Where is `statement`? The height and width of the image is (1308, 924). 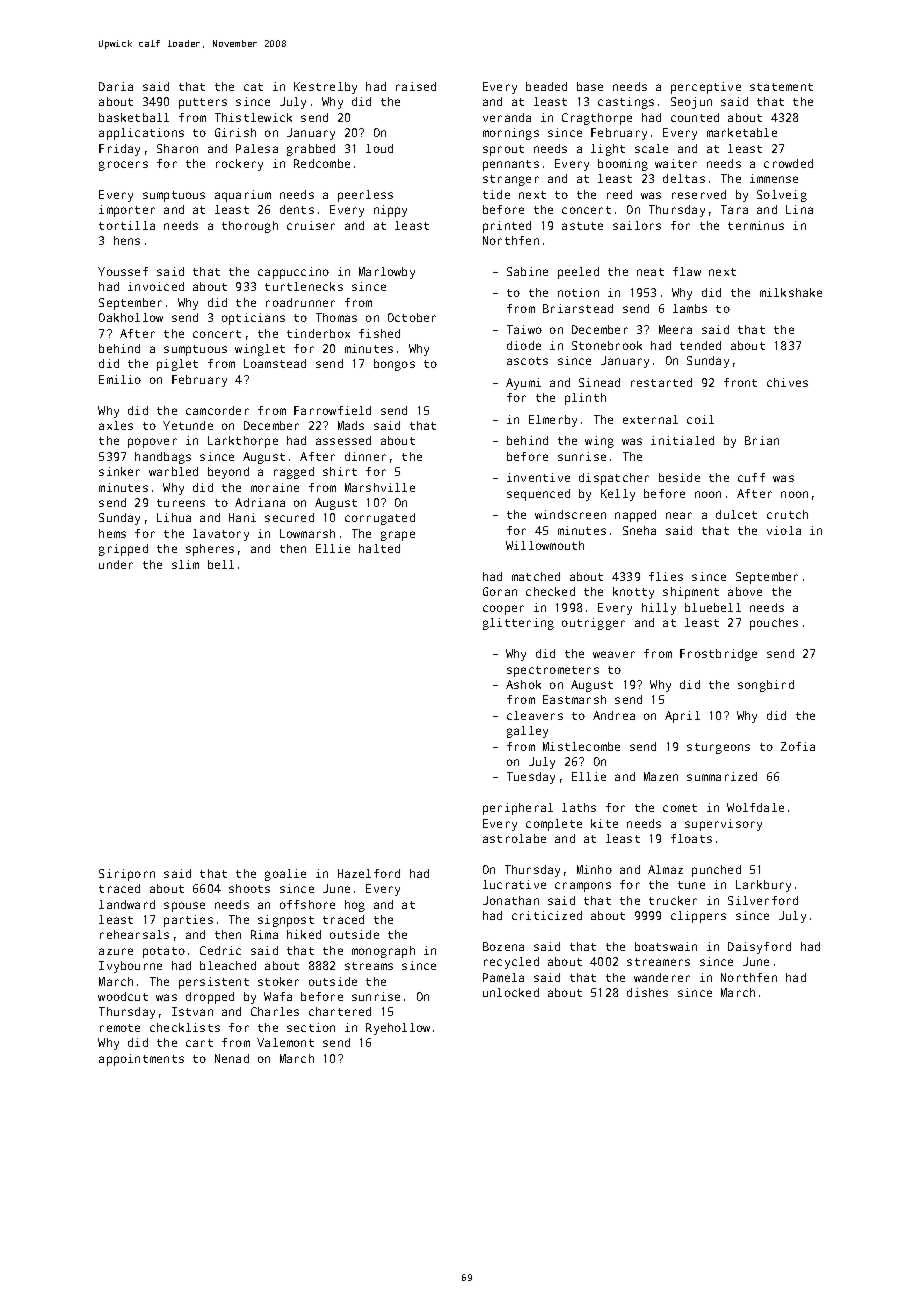 statement is located at coordinates (781, 87).
